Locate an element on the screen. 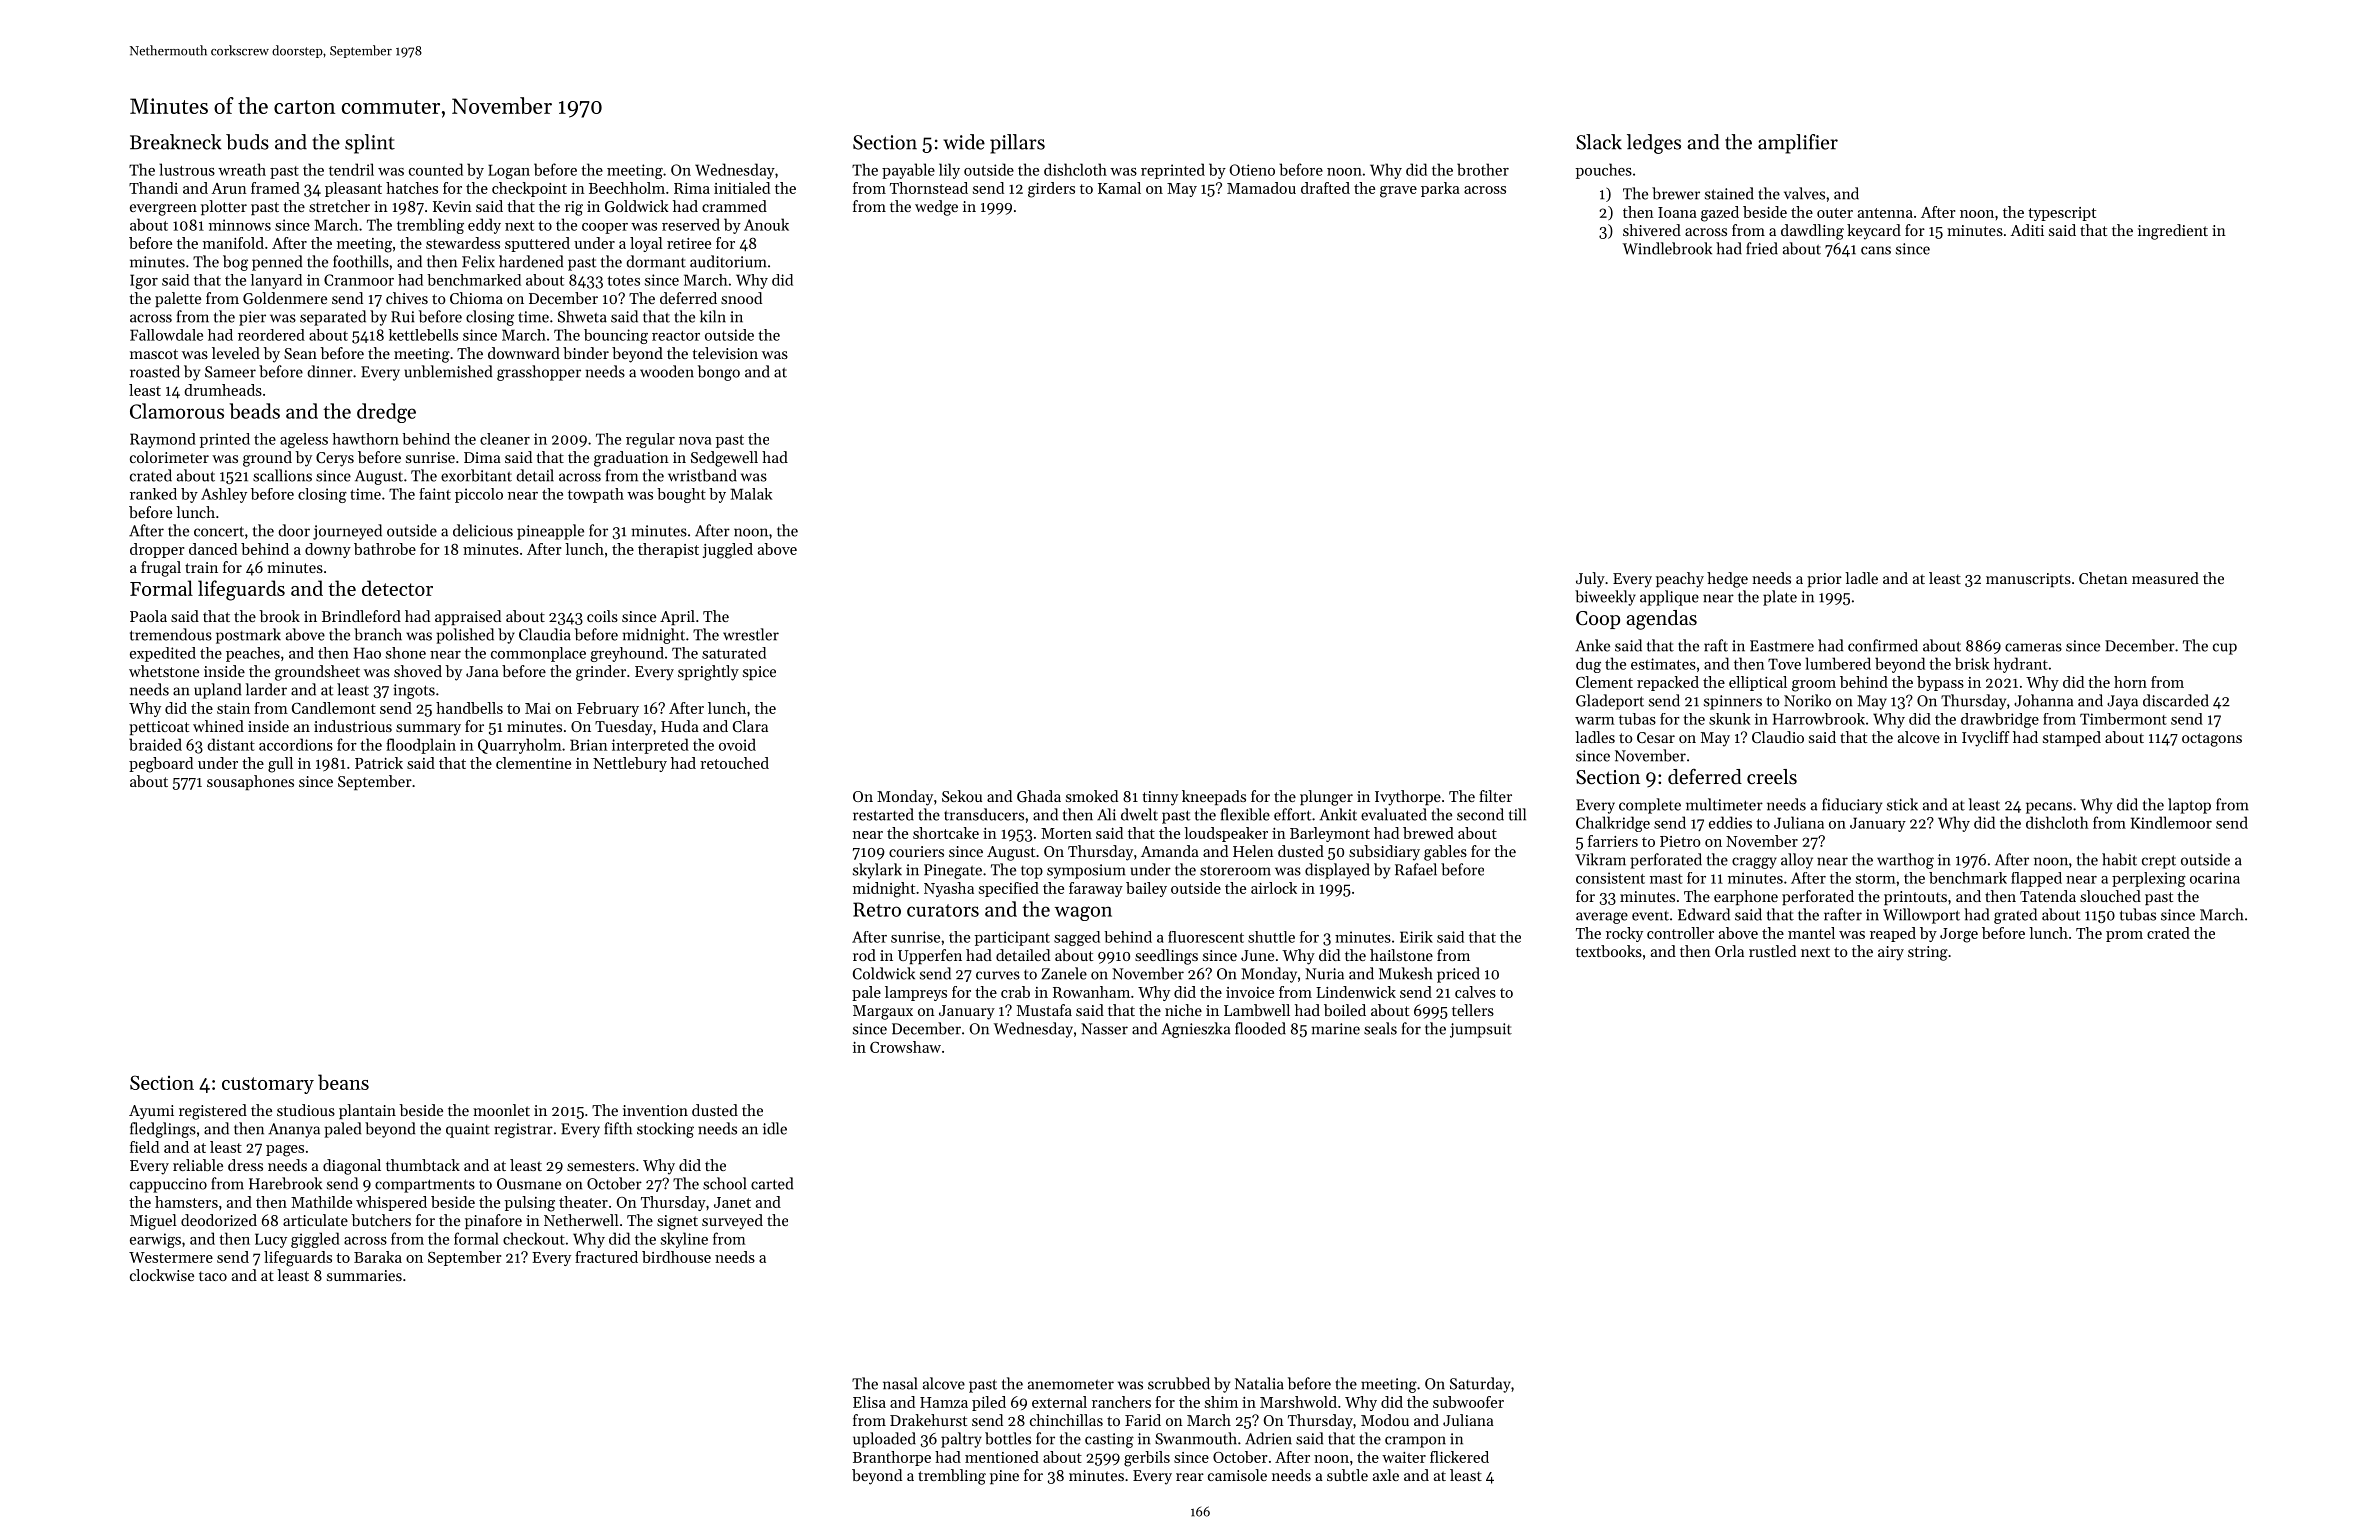  jumpsuit is located at coordinates (1481, 1030).
